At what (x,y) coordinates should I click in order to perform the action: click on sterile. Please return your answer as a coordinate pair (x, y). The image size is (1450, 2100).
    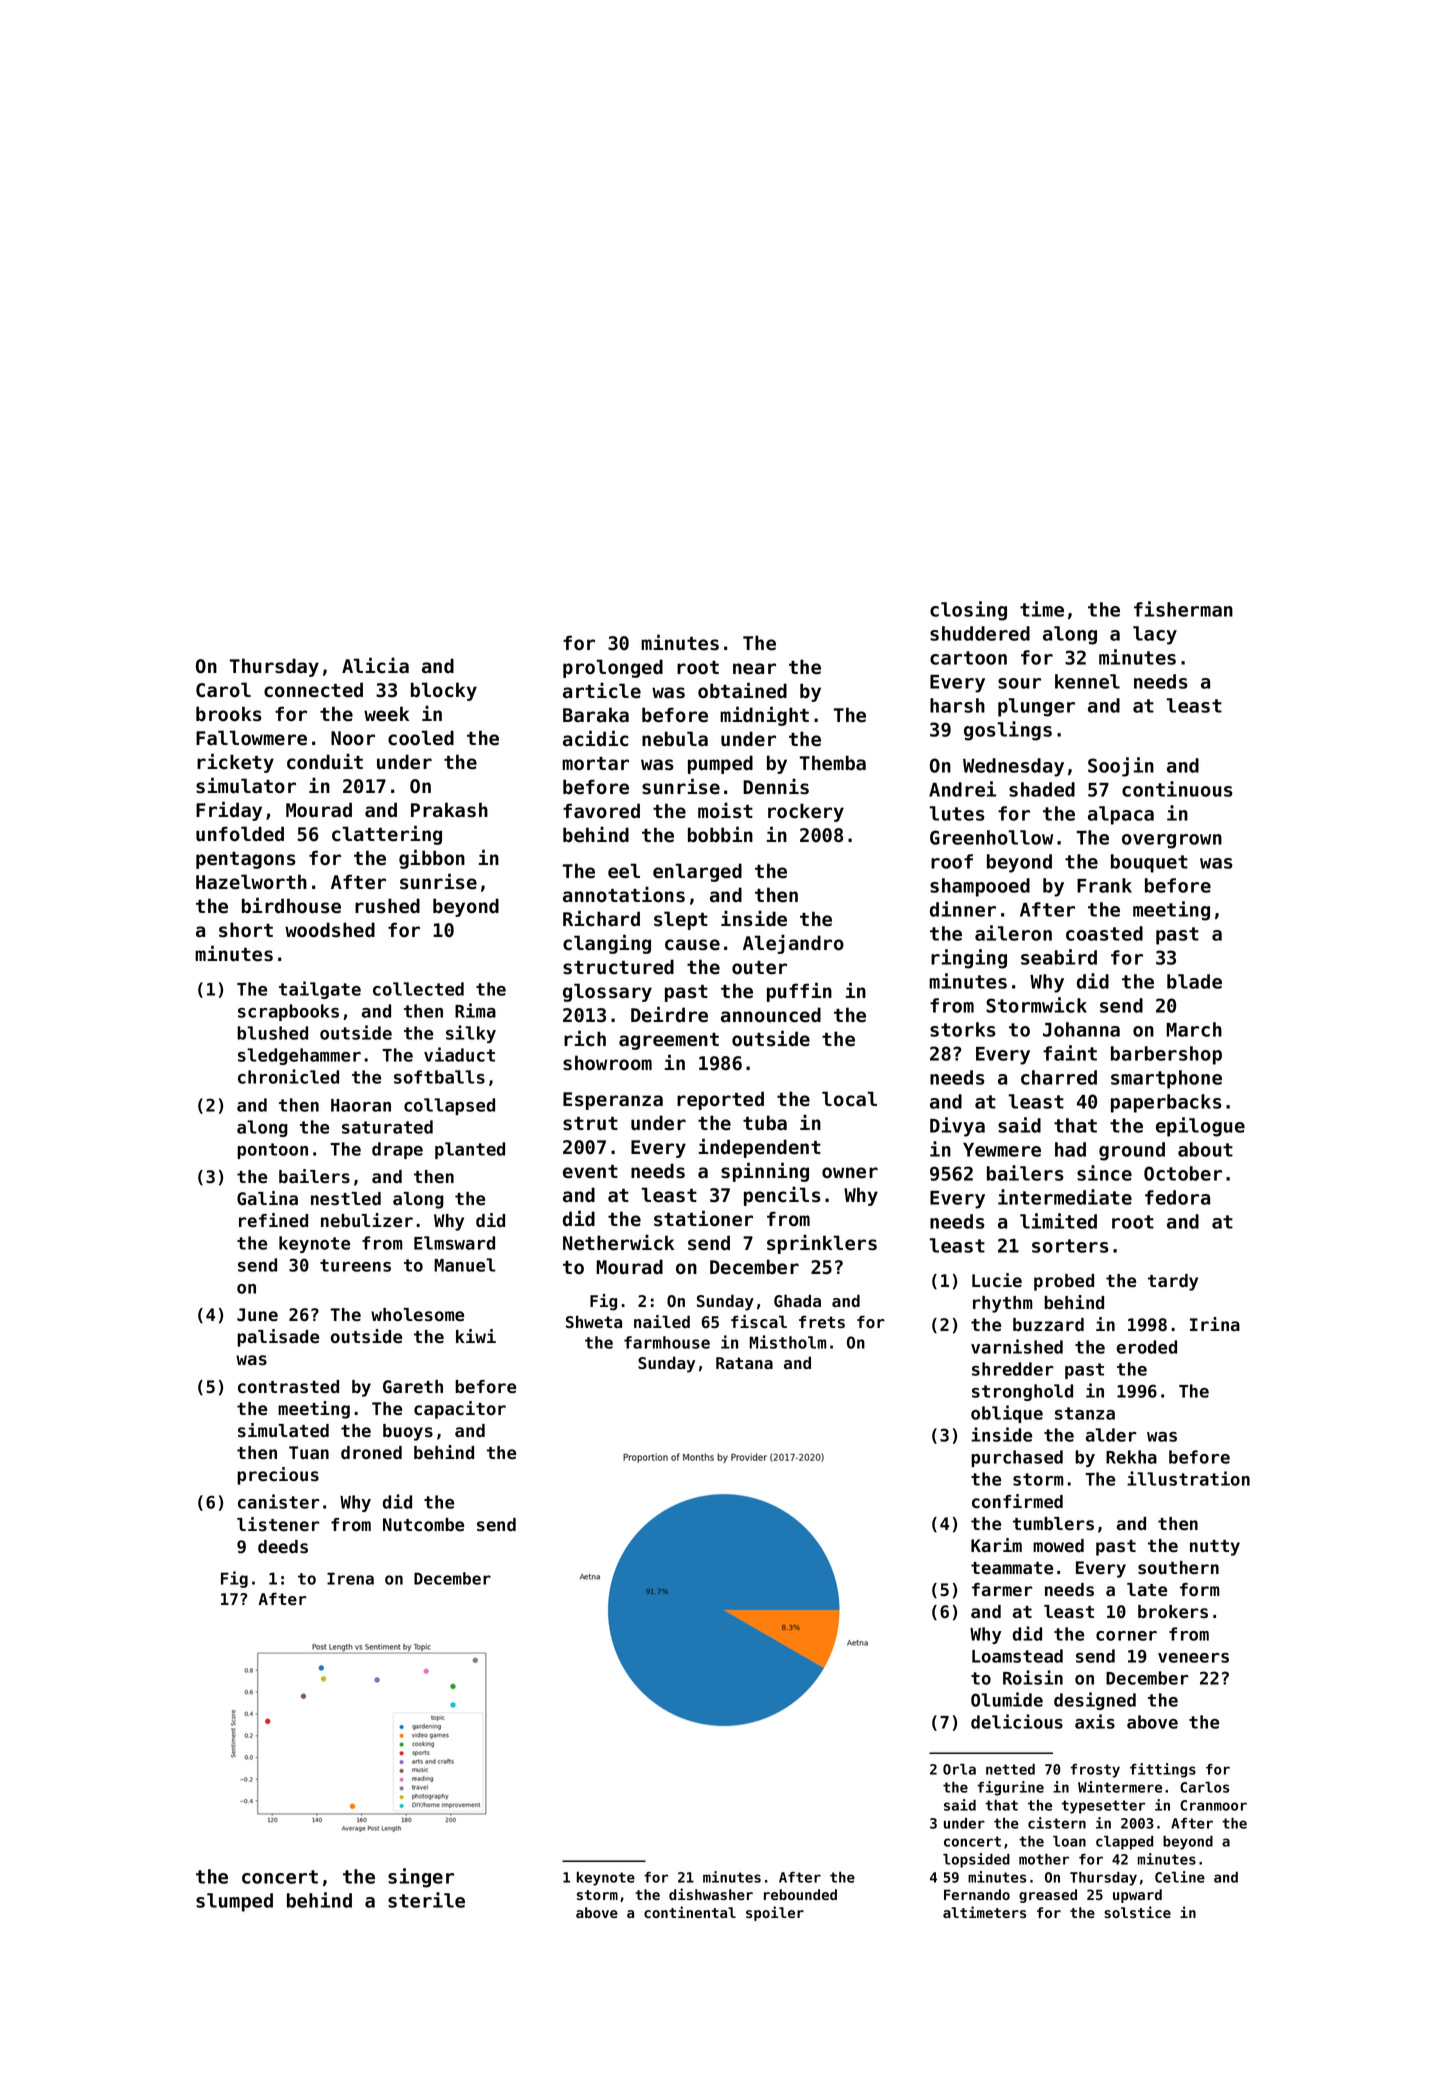
    Looking at the image, I should click on (426, 1900).
